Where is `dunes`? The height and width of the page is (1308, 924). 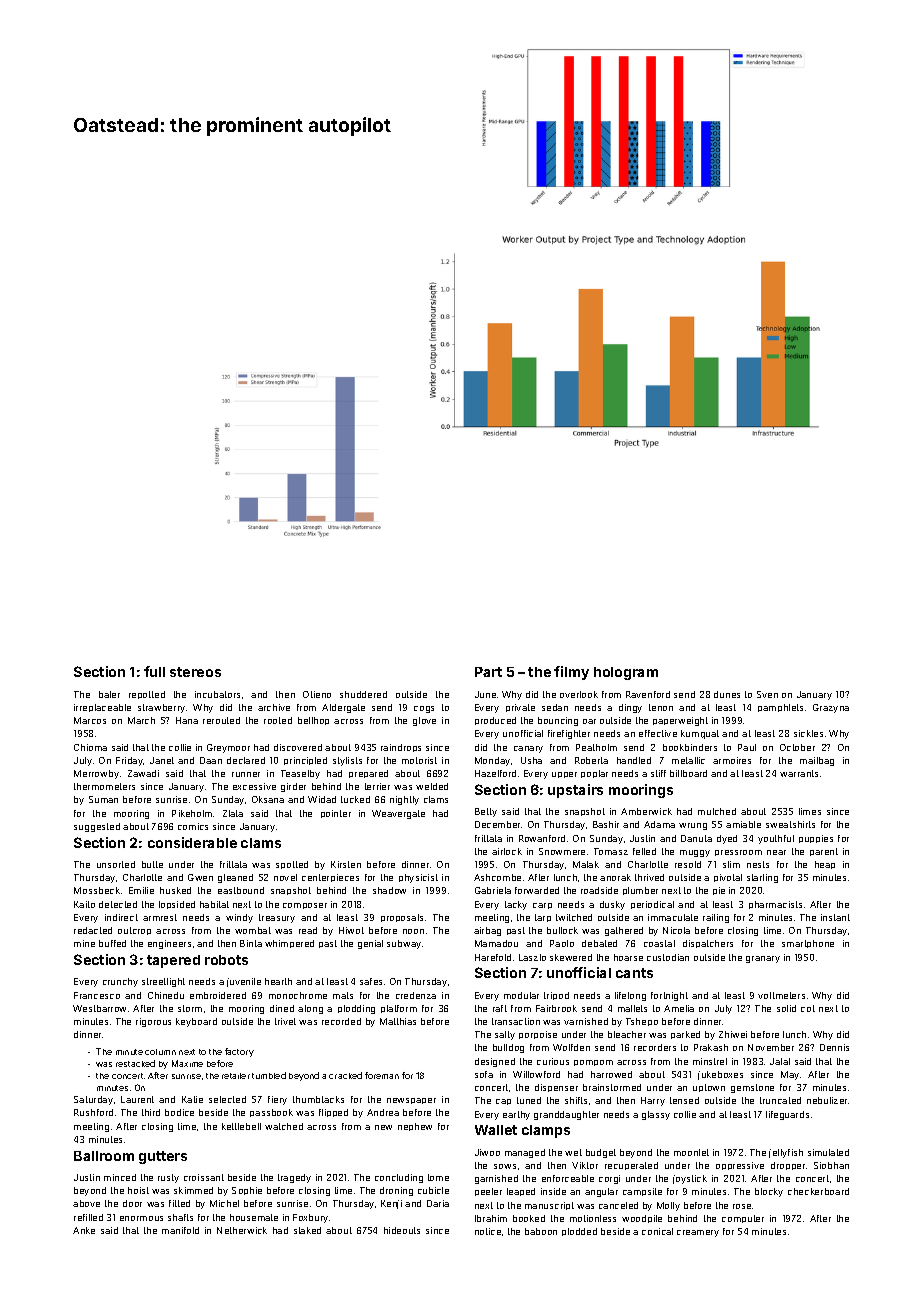 dunes is located at coordinates (727, 694).
